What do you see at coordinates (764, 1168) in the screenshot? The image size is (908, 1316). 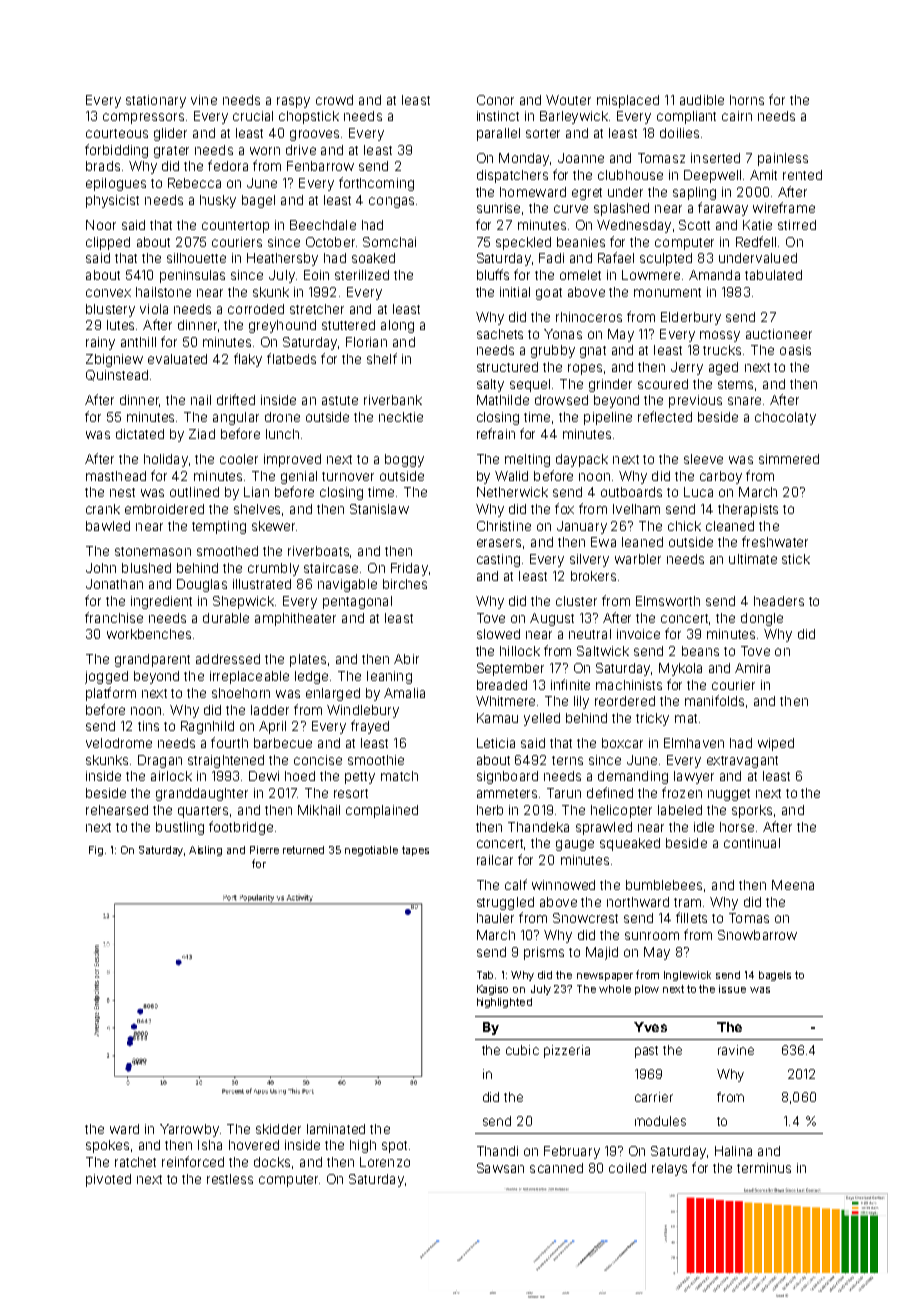 I see `terminus` at bounding box center [764, 1168].
